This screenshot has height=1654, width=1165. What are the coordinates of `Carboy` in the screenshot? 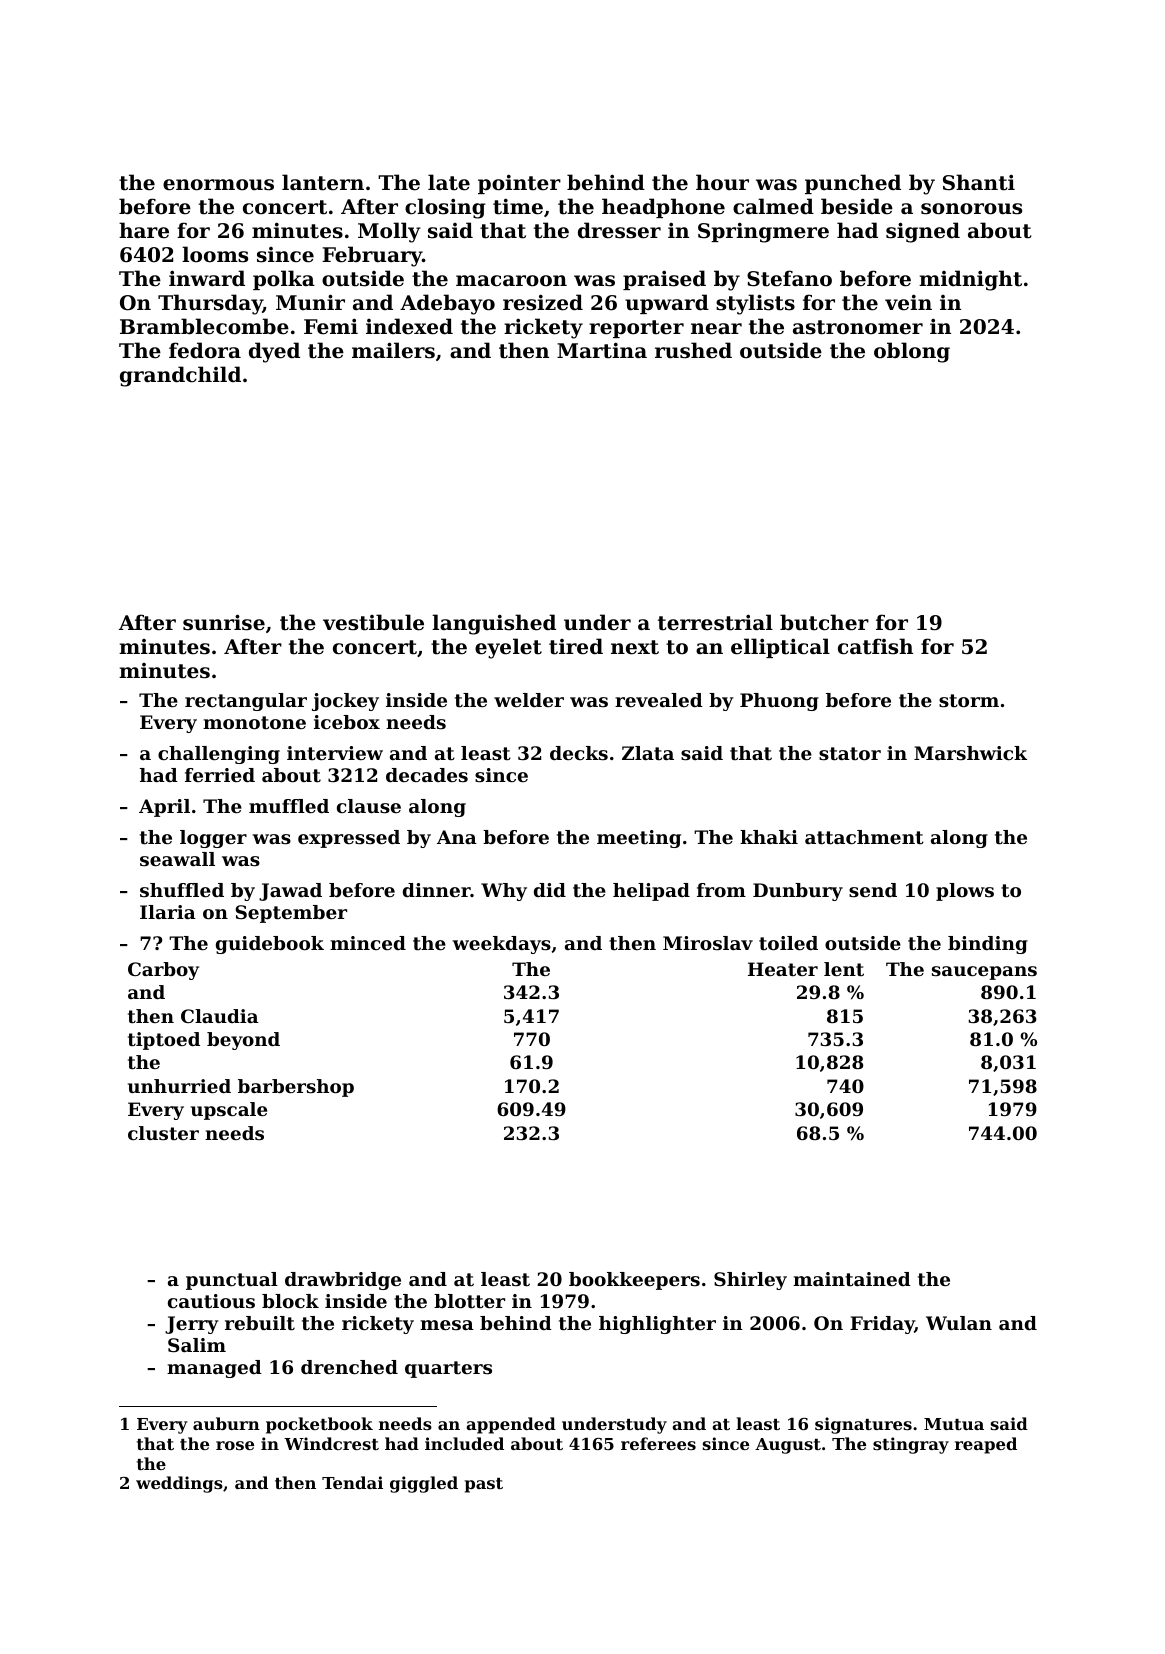 It's located at (163, 971).
